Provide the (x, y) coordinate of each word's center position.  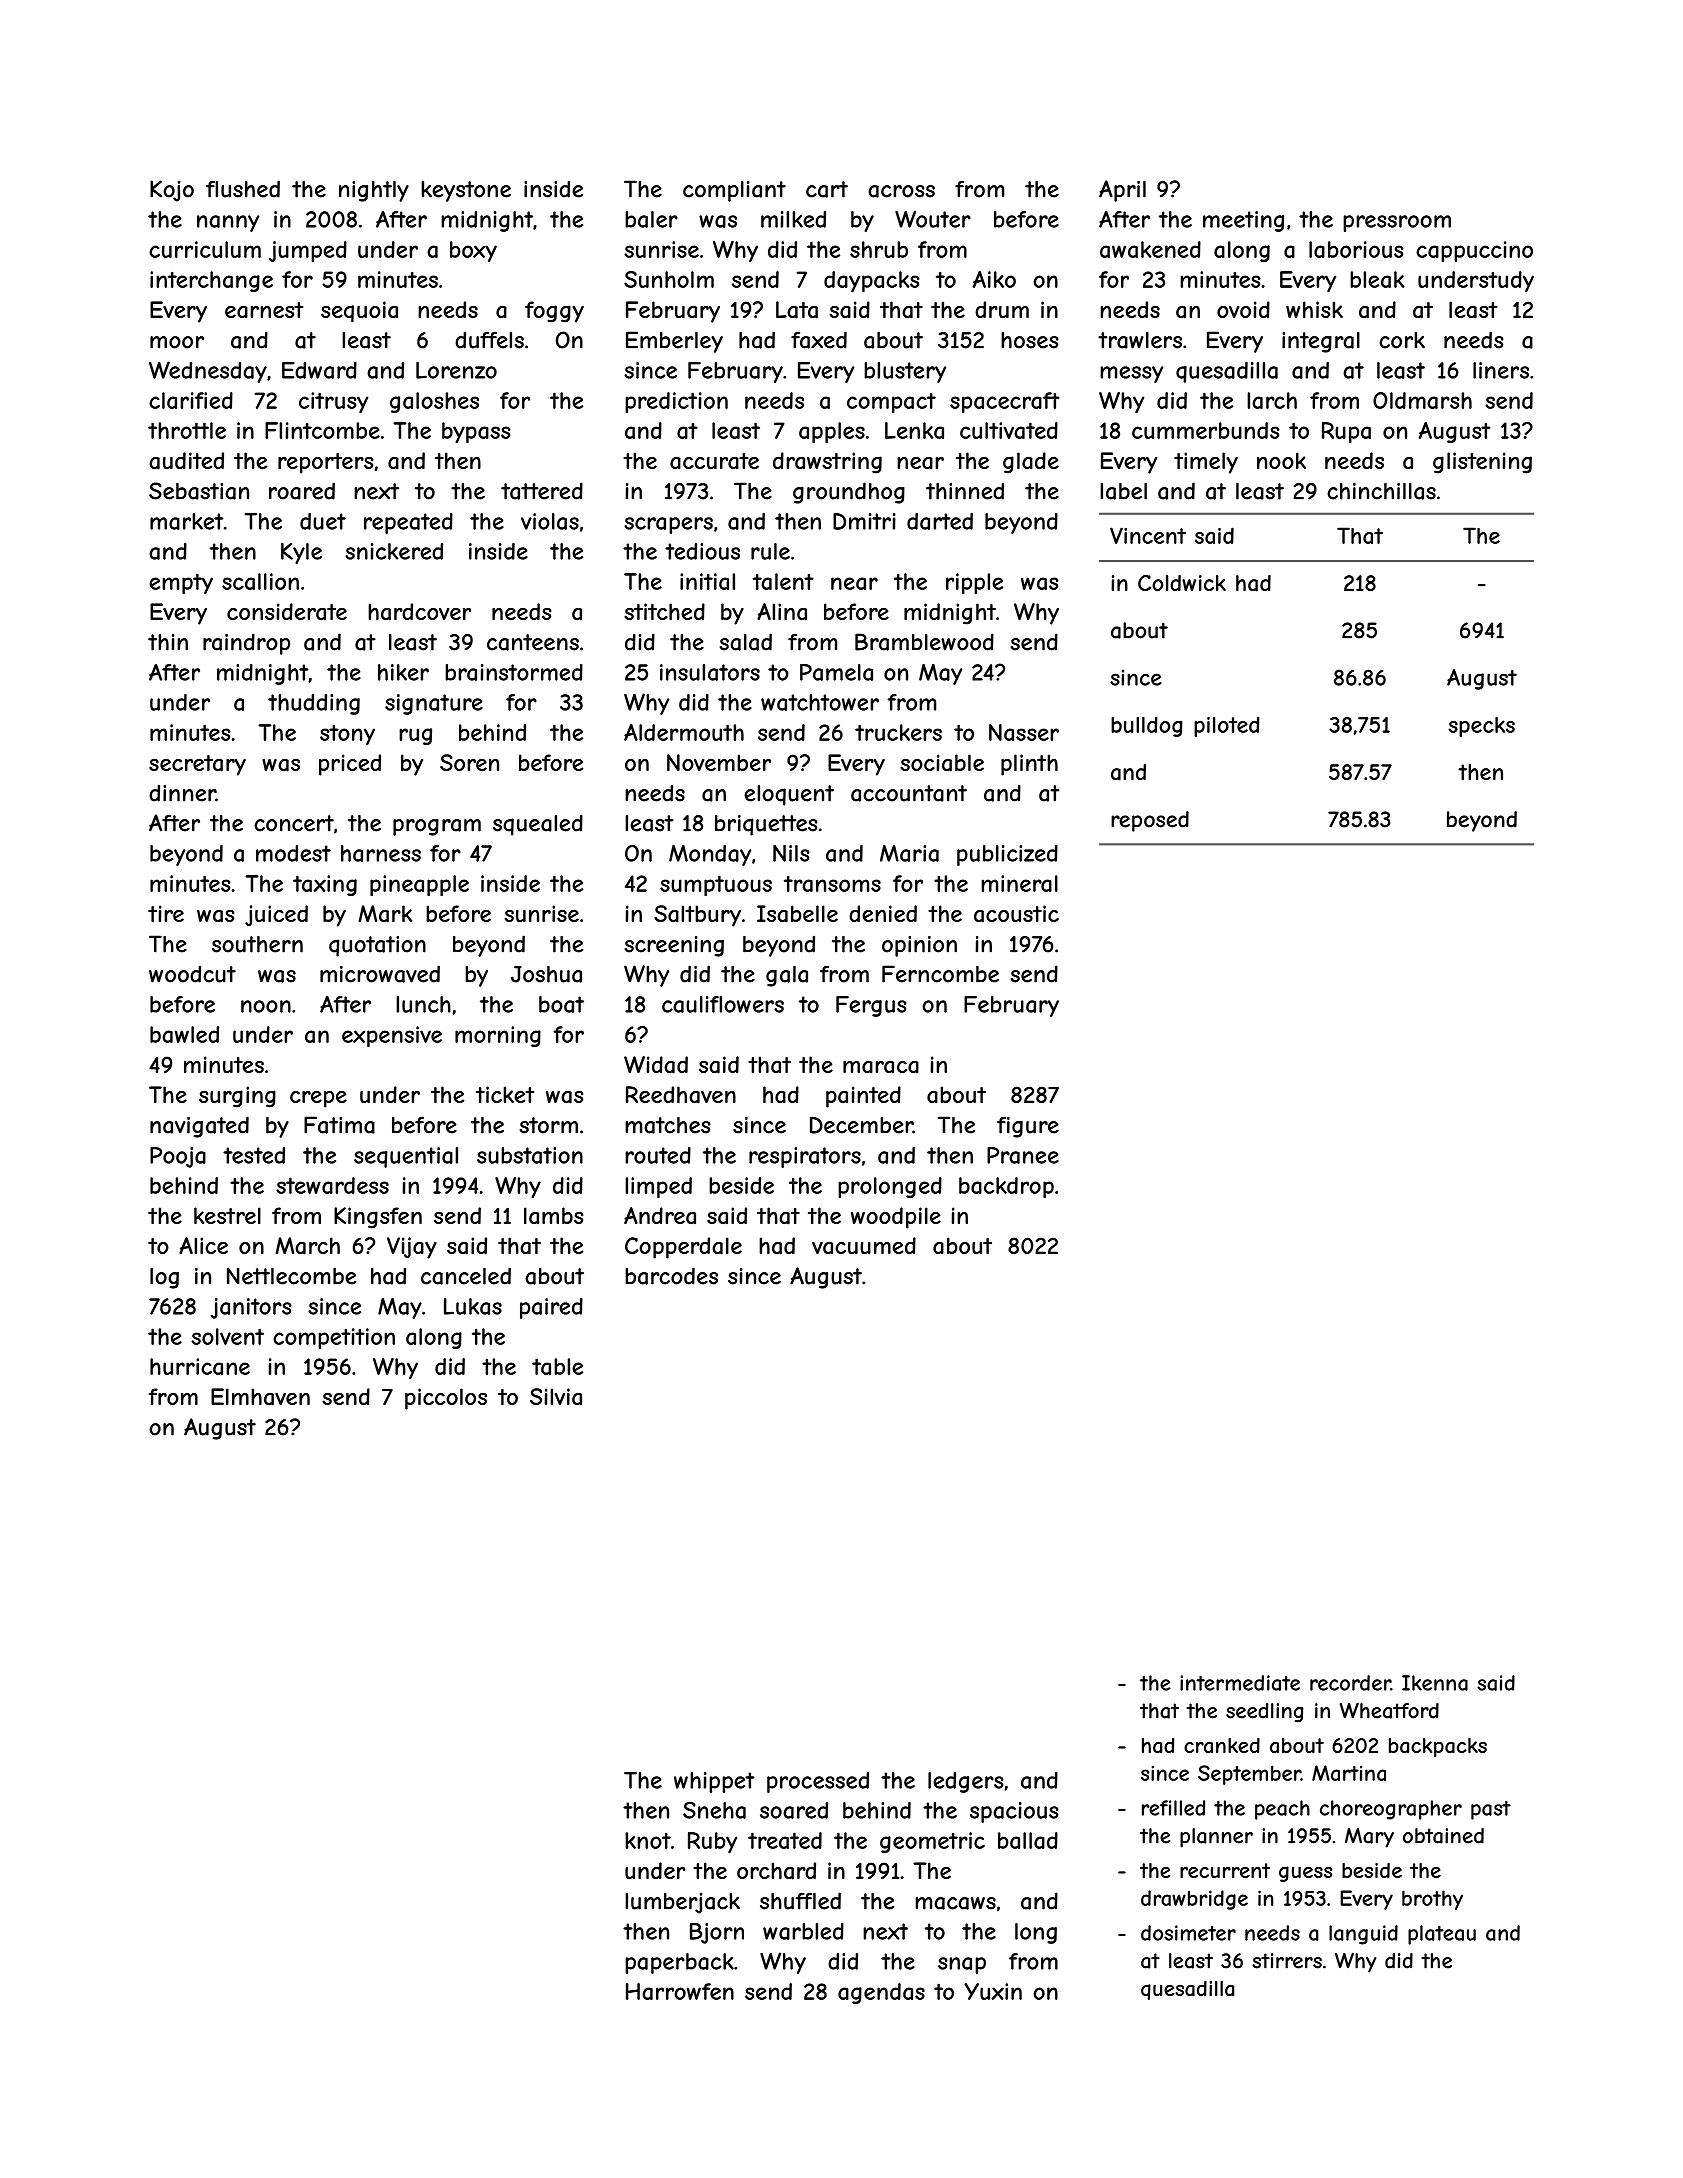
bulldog (1147, 726)
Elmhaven (260, 1397)
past (1491, 1810)
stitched (664, 611)
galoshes (434, 402)
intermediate (1240, 1683)
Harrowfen (680, 1991)
